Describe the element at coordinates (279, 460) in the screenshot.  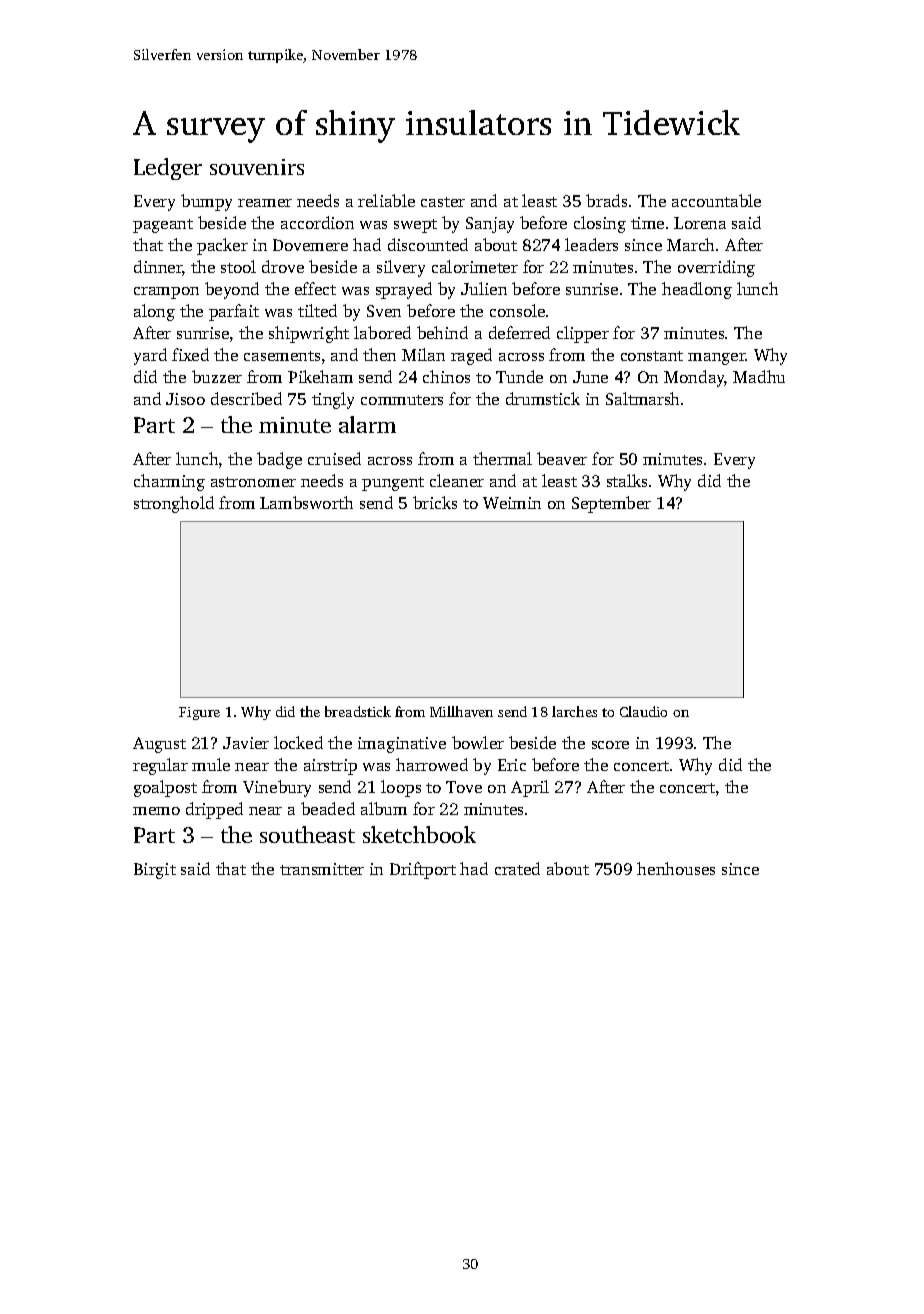
I see `badge` at that location.
